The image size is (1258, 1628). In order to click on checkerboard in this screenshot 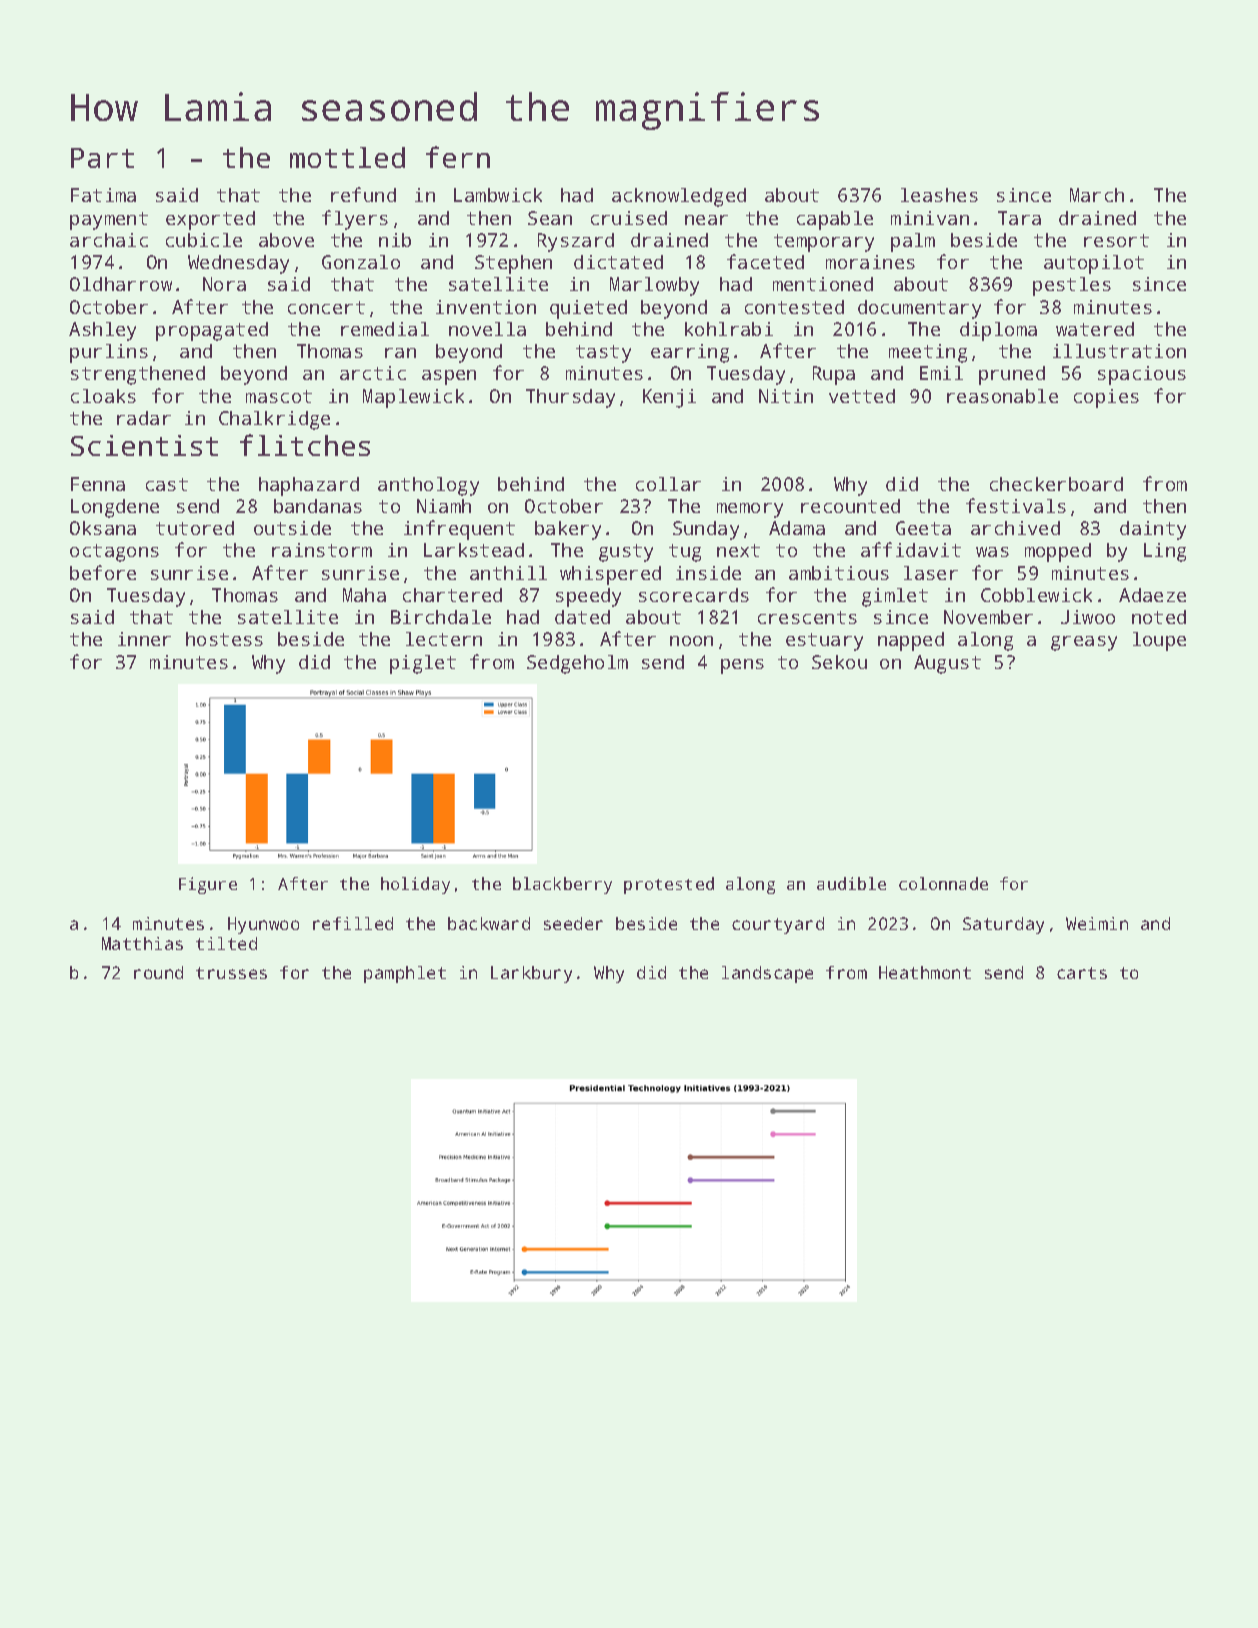, I will do `click(1056, 484)`.
